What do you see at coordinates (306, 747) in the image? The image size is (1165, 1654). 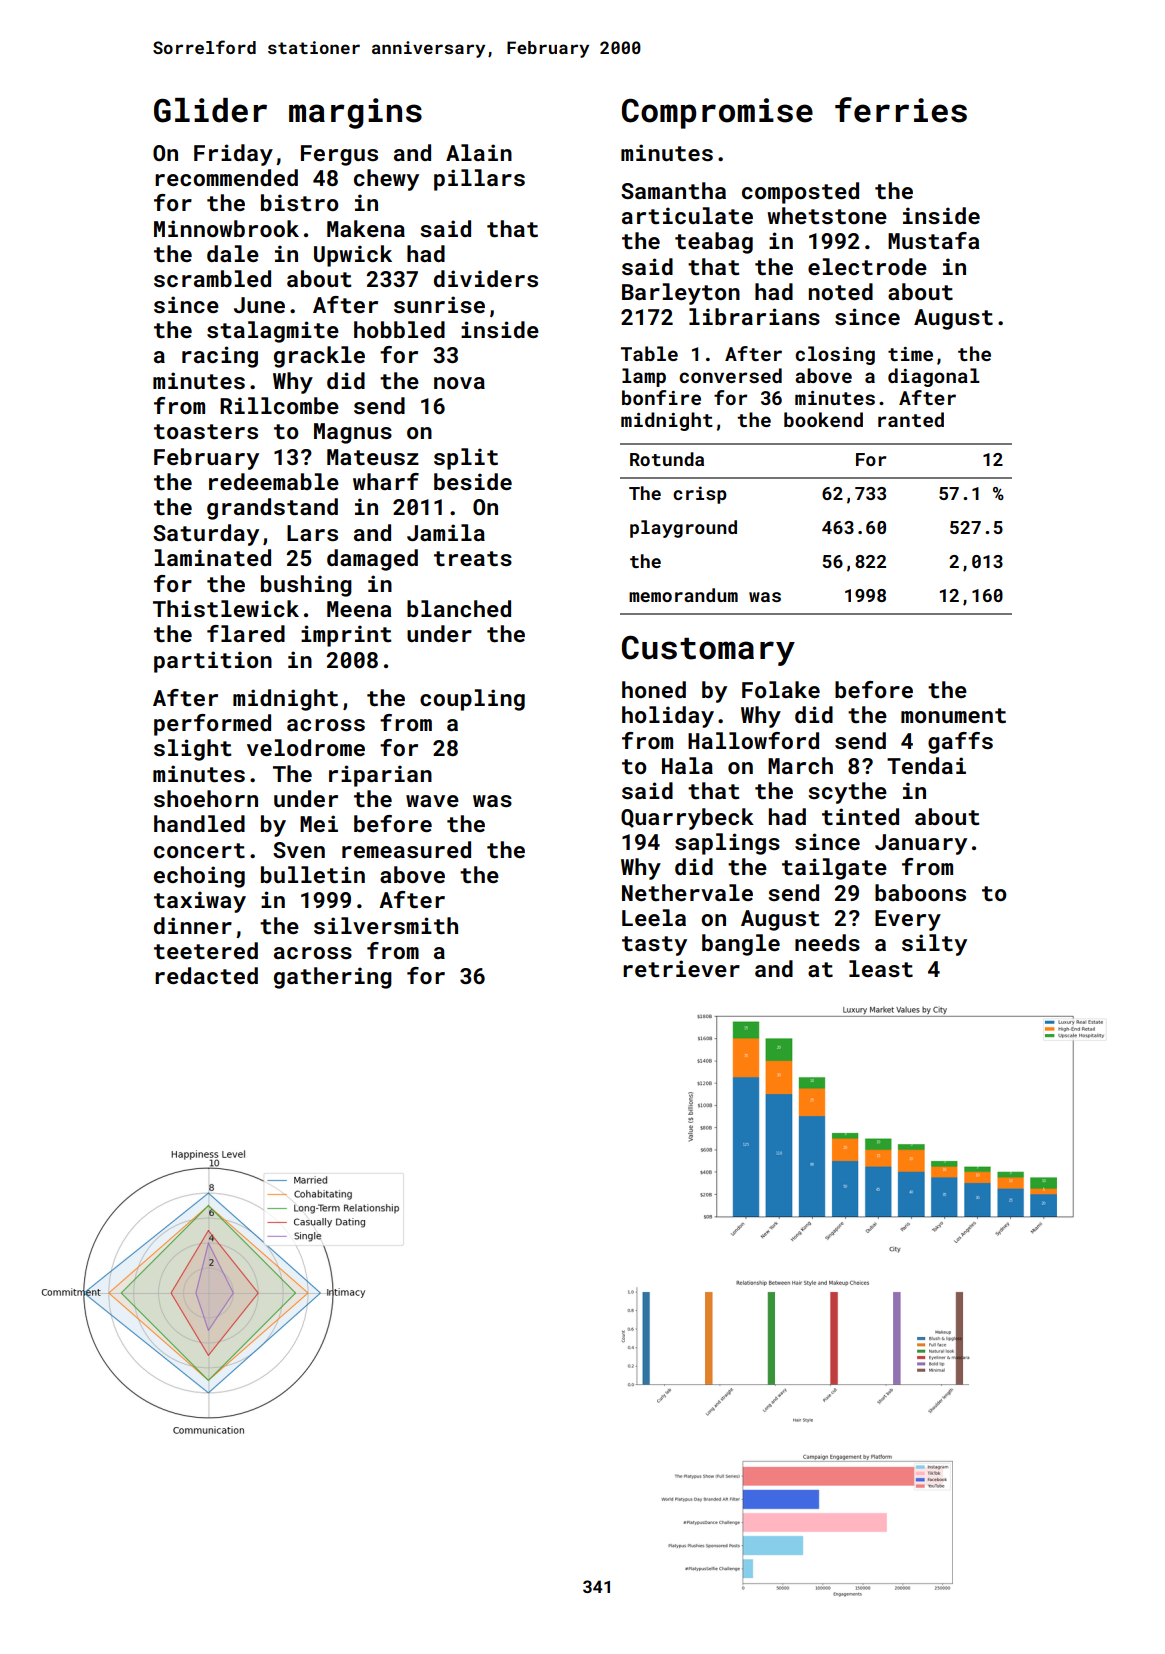 I see `velodrome` at bounding box center [306, 747].
